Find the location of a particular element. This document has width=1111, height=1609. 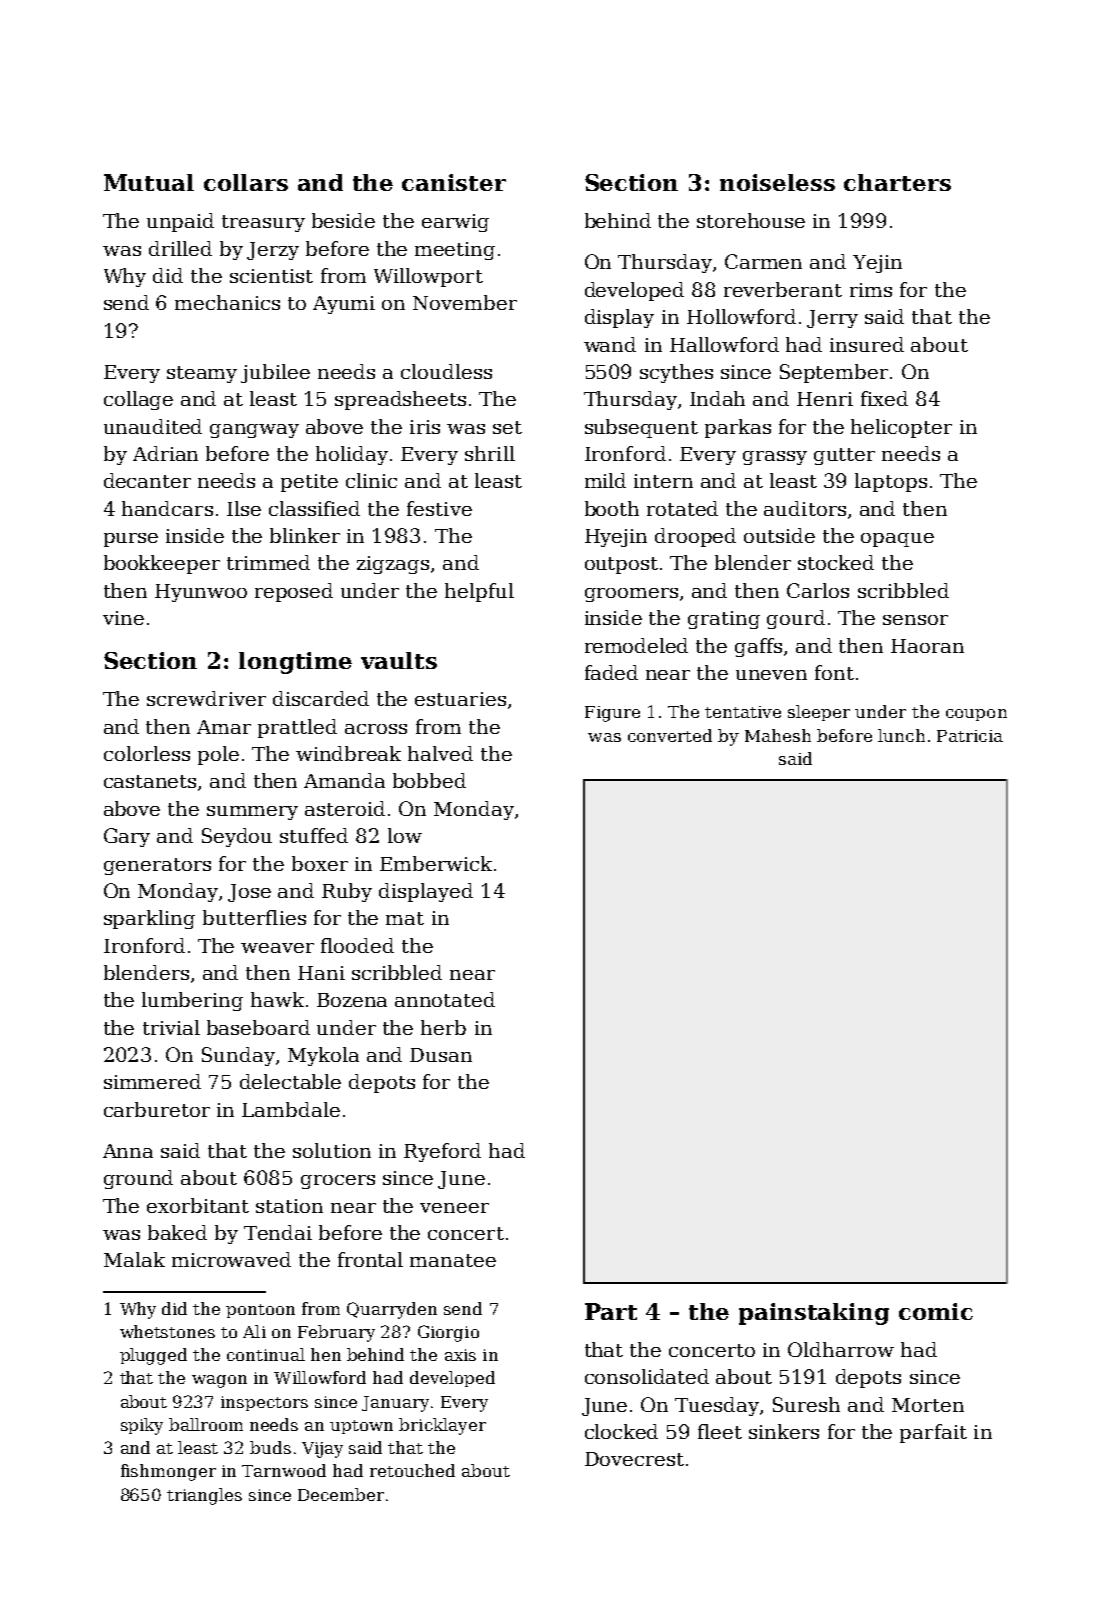

Haoran is located at coordinates (927, 646).
